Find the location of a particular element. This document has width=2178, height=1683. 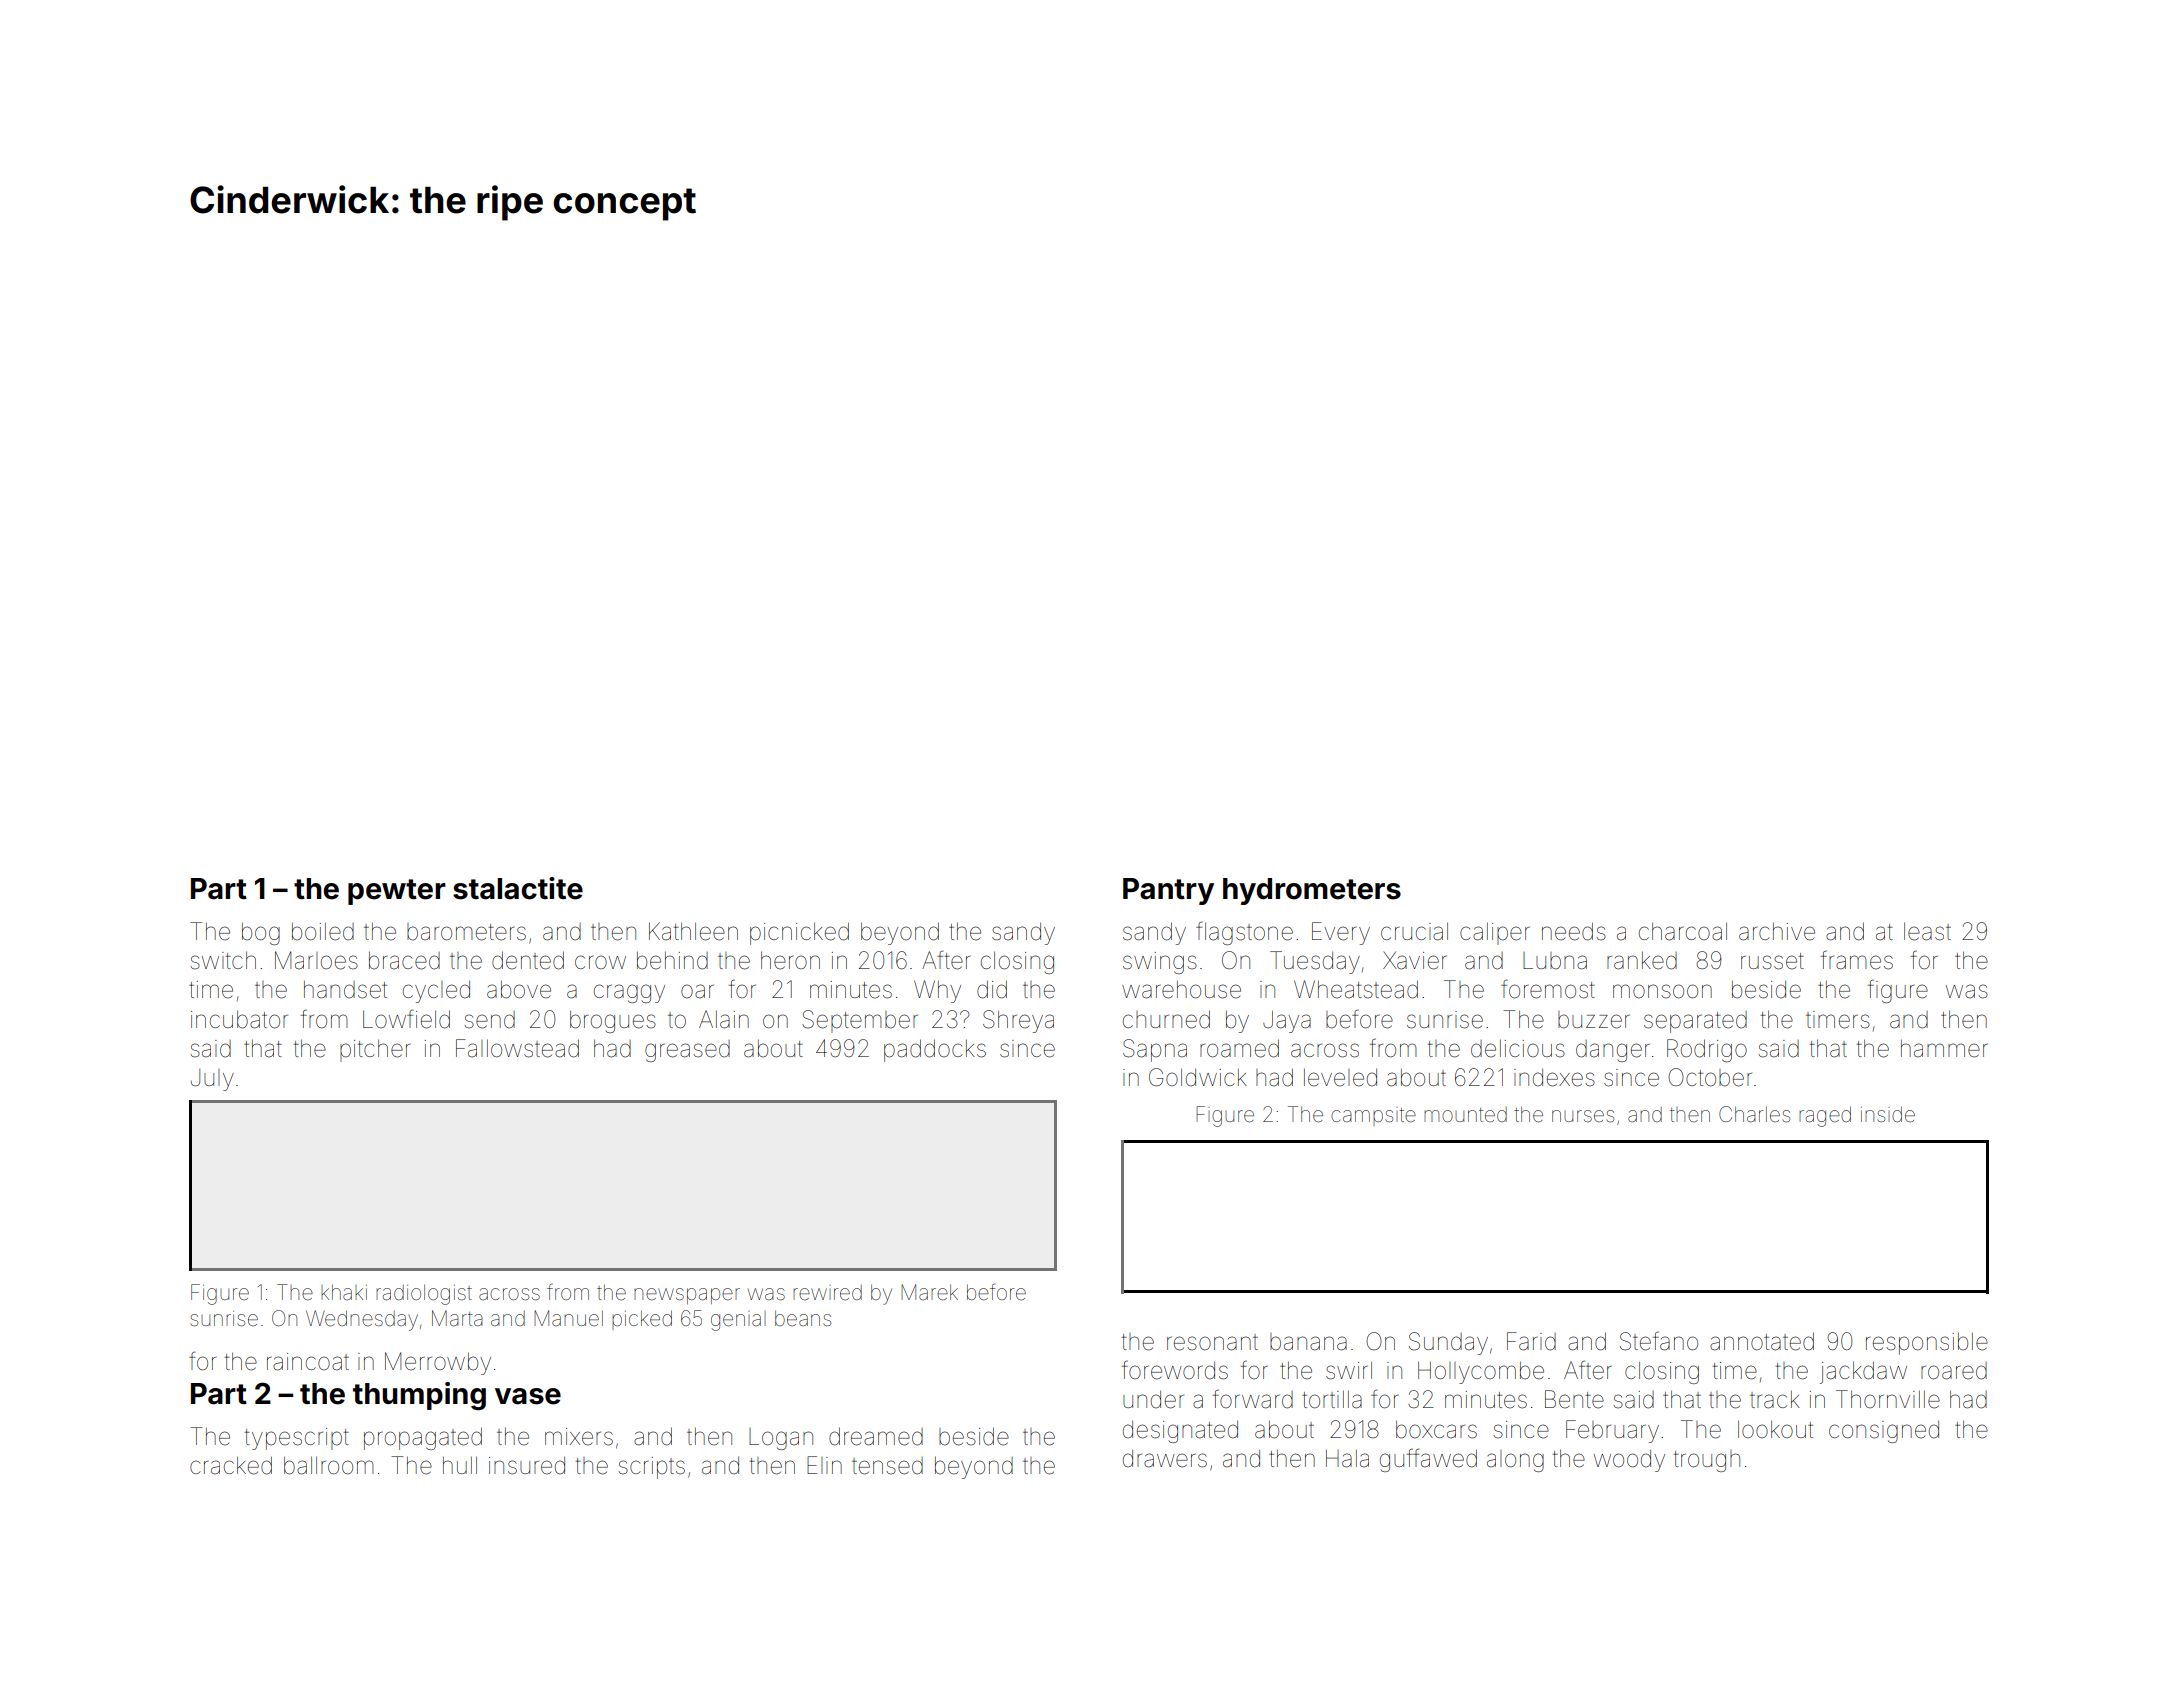

hydrometers is located at coordinates (1312, 891).
